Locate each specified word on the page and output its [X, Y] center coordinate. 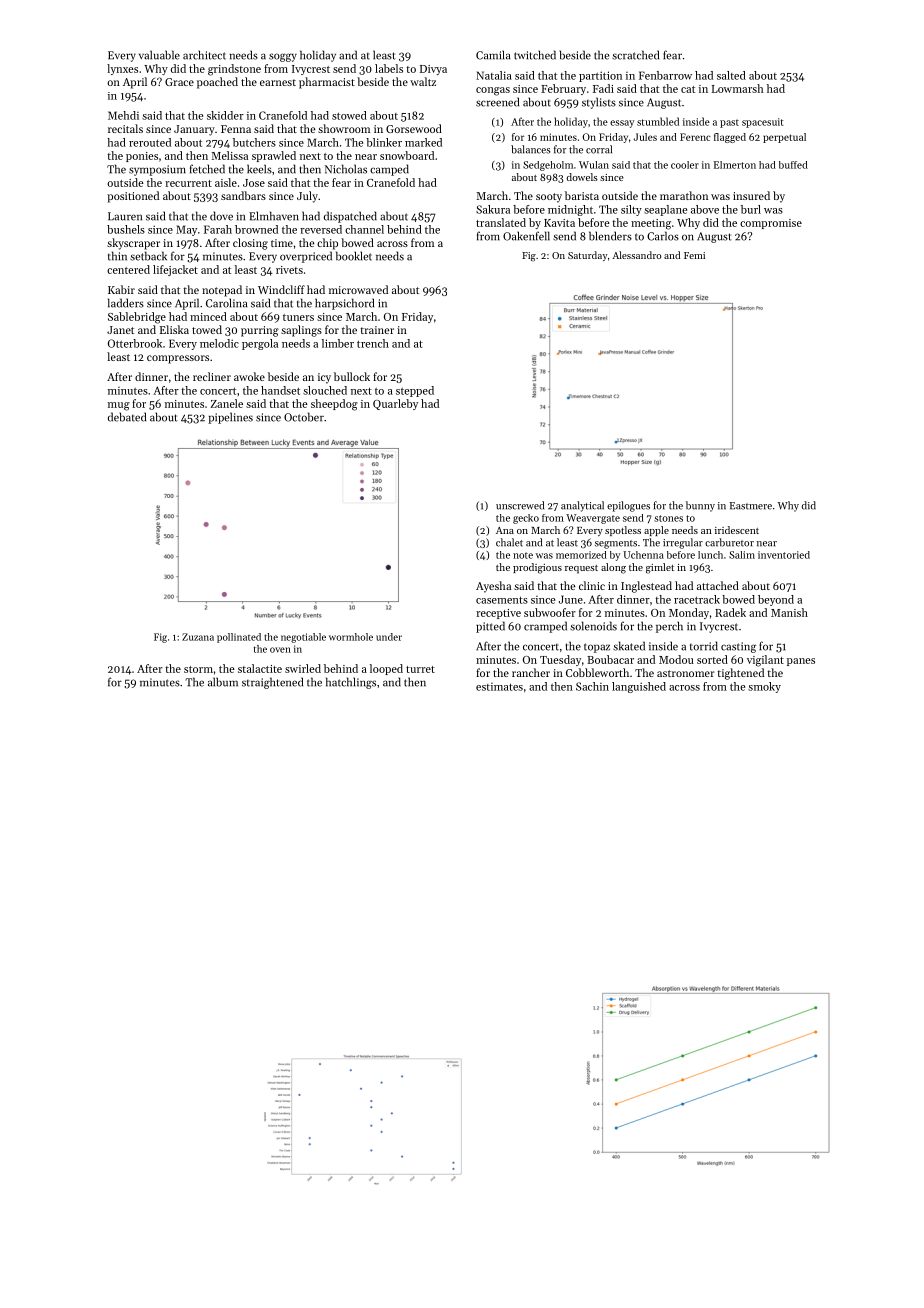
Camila [493, 55]
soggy [283, 57]
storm [198, 669]
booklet [354, 256]
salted [731, 75]
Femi [694, 255]
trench [373, 343]
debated [127, 417]
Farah [218, 229]
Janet [120, 330]
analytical [582, 506]
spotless [623, 531]
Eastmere [751, 506]
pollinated [239, 638]
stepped [415, 391]
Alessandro [636, 255]
